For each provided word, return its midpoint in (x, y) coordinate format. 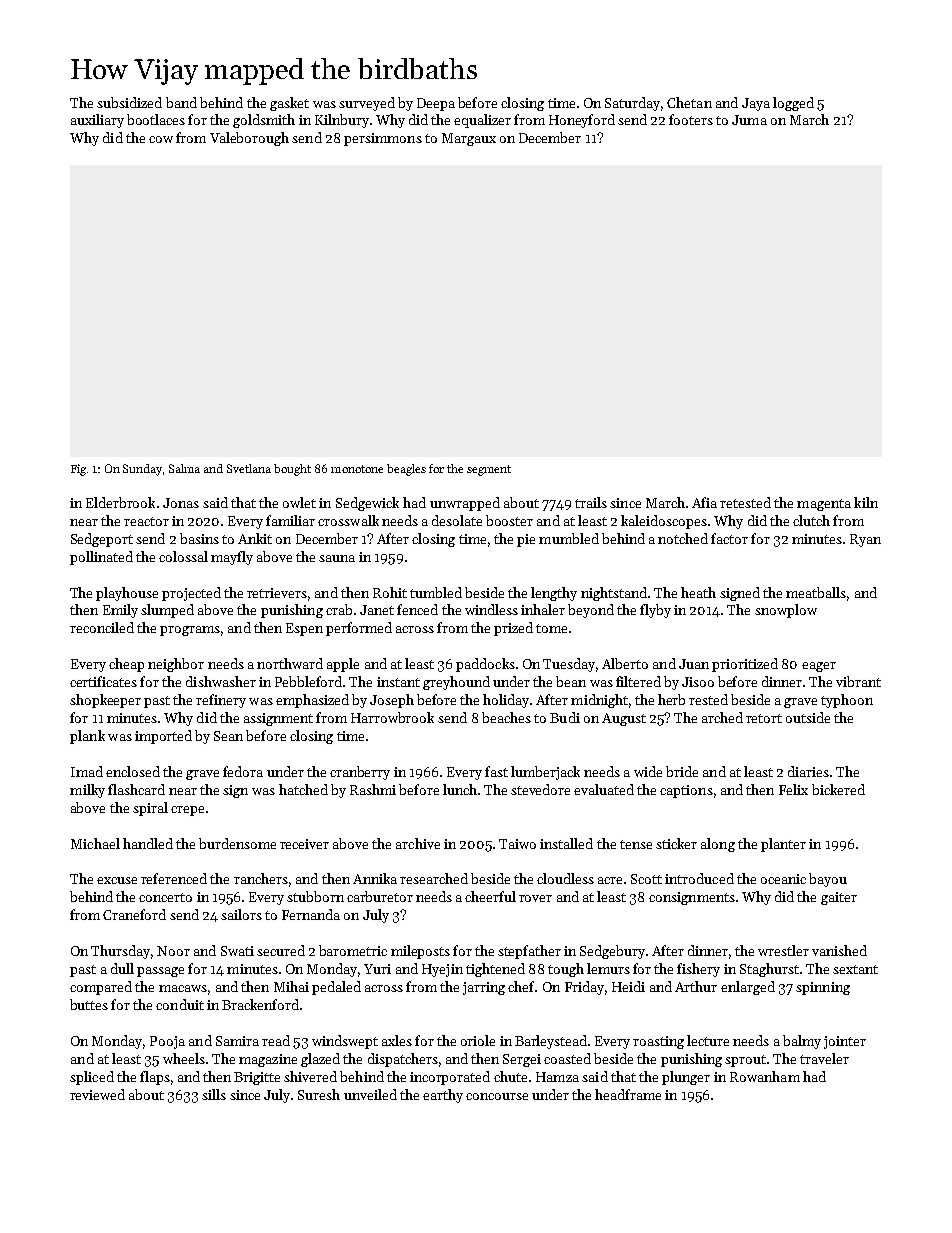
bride (682, 771)
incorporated (450, 1078)
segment (489, 470)
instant (398, 682)
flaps (155, 1078)
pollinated (101, 558)
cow (161, 139)
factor (729, 538)
